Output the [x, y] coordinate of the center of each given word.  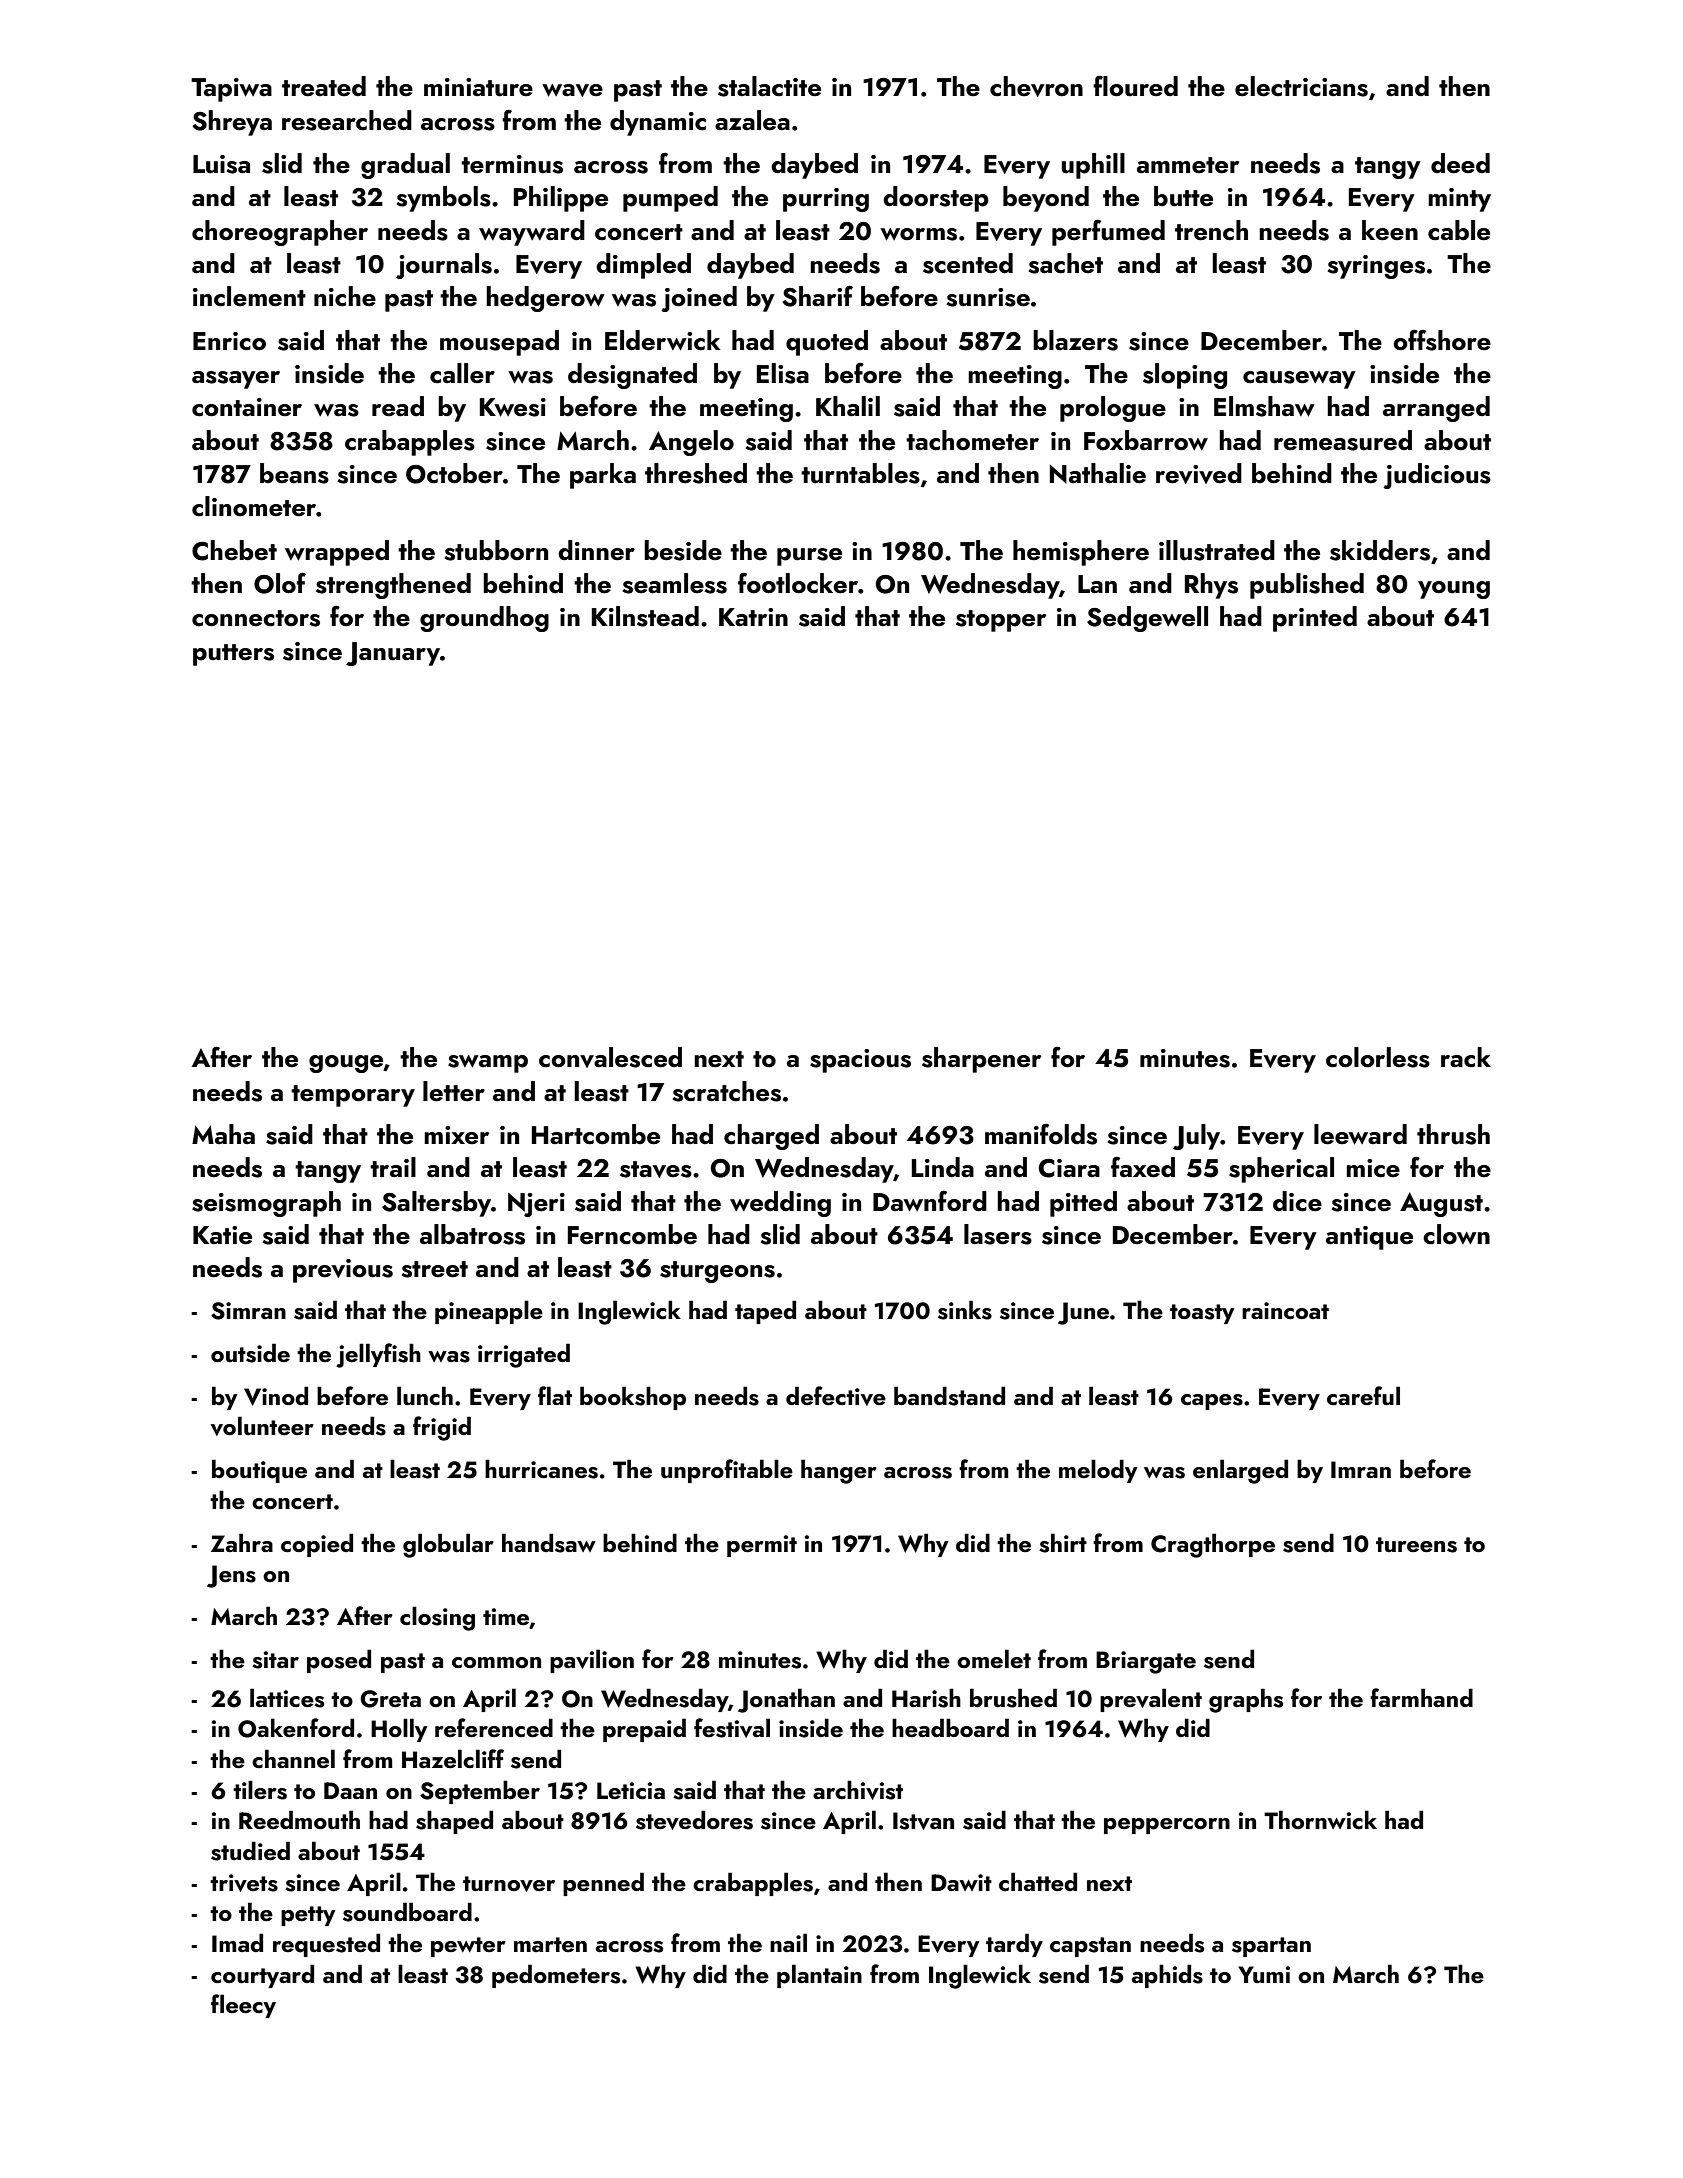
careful [1363, 1396]
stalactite [769, 86]
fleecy [243, 2006]
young [1454, 590]
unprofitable [727, 1471]
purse [809, 557]
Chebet [234, 550]
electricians [1301, 86]
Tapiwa [231, 90]
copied [317, 1545]
